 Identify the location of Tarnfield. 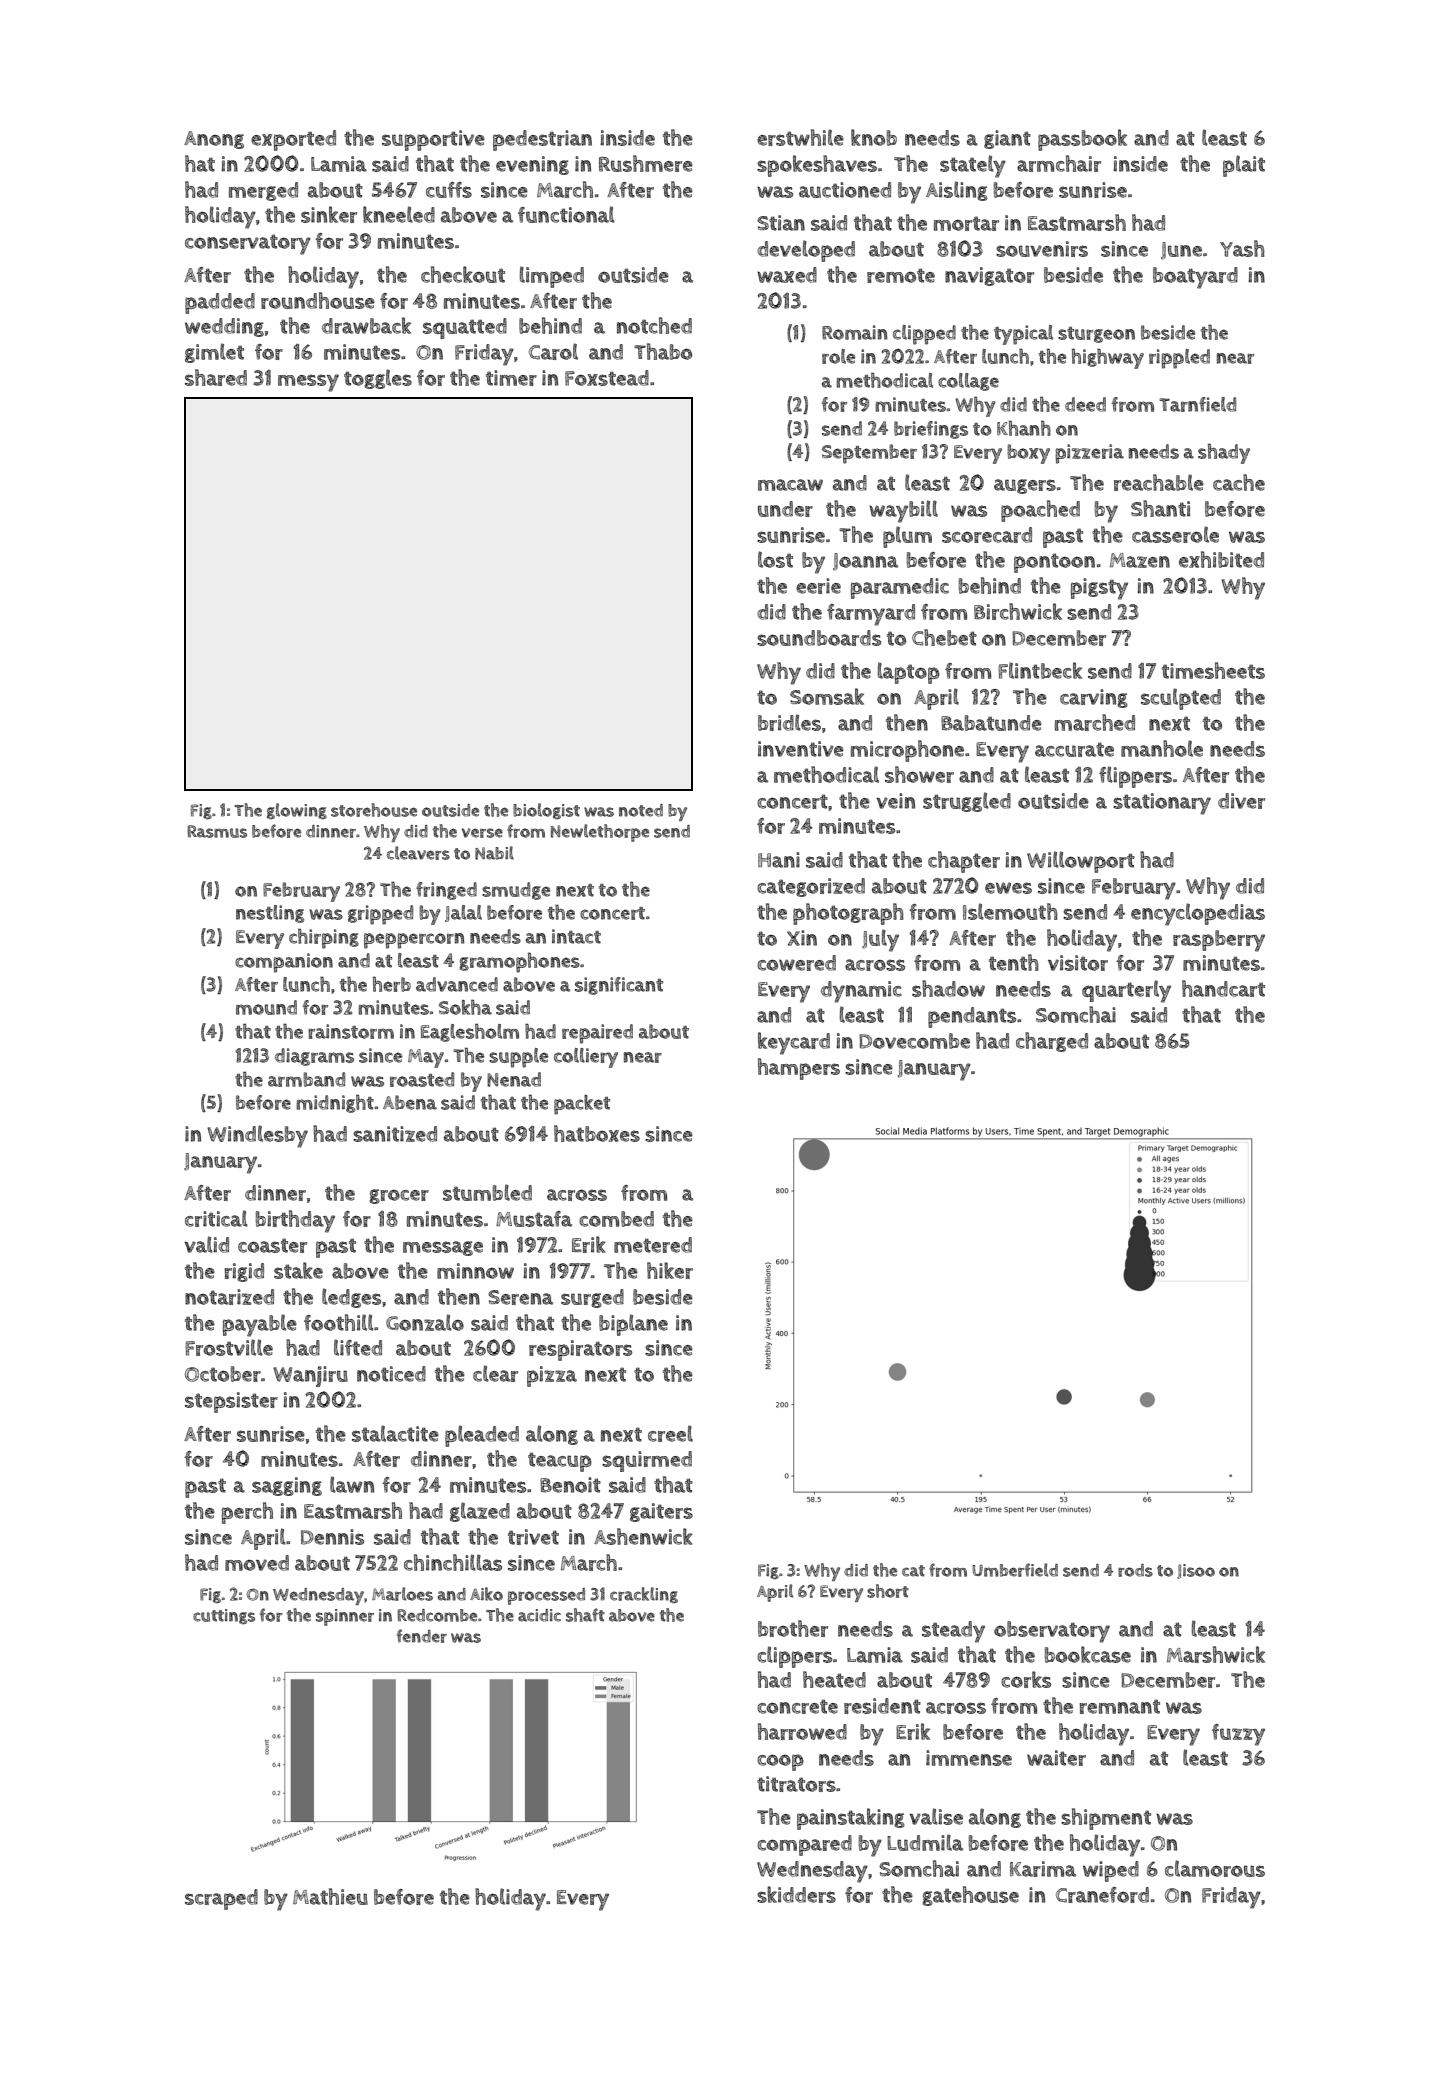
(1197, 404).
